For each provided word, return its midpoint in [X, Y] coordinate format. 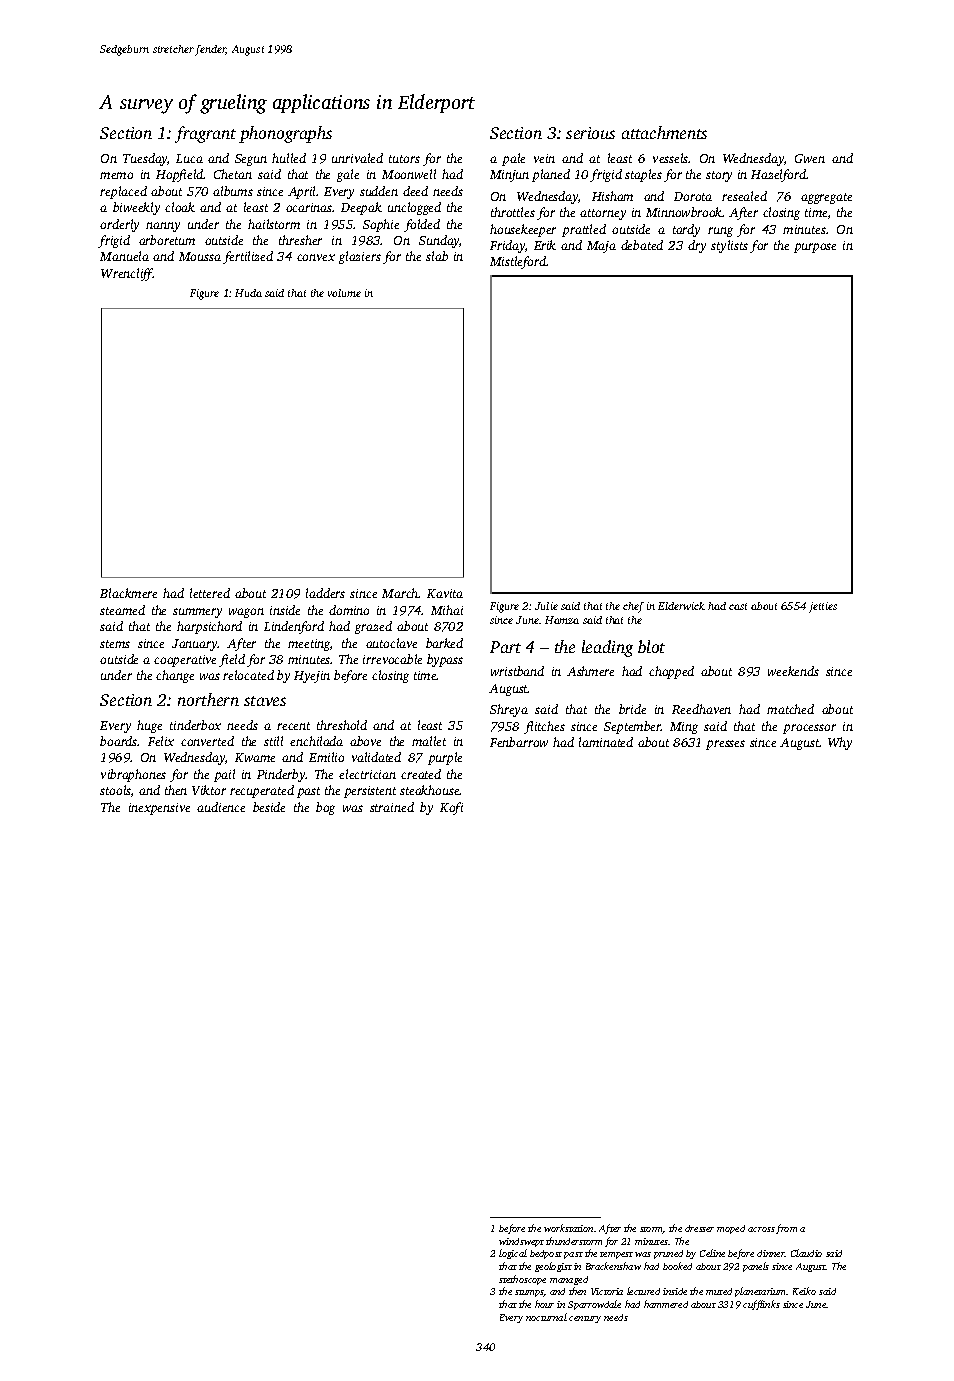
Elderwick [681, 606]
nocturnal [546, 1317]
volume [344, 293]
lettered [210, 593]
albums [233, 191]
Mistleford [518, 262]
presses [725, 745]
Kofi [451, 808]
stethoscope [522, 1280]
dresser [699, 1228]
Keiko [804, 1291]
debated [642, 245]
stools [115, 790]
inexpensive [159, 809]
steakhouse [430, 790]
